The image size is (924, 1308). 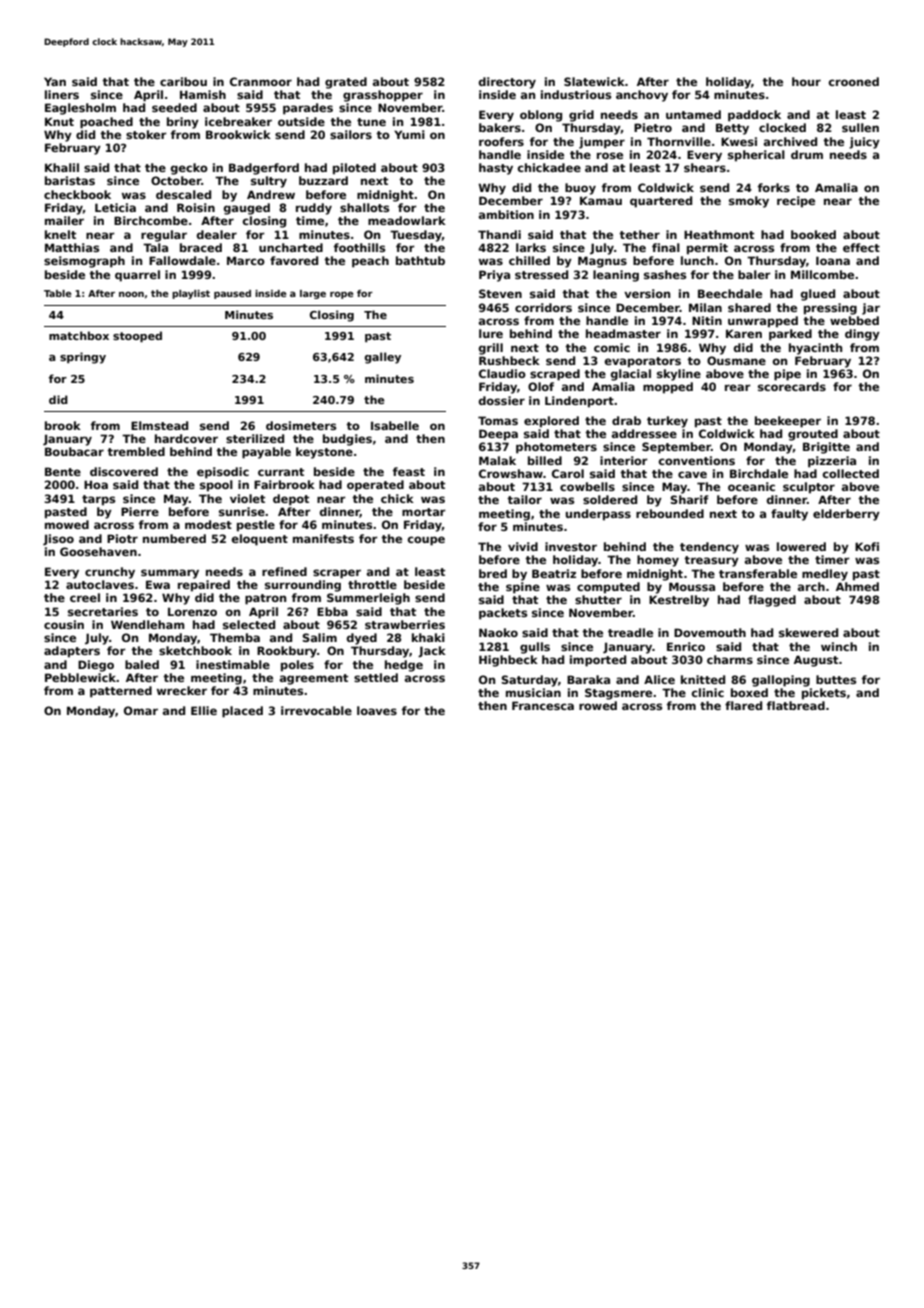 I want to click on recipe, so click(x=796, y=202).
